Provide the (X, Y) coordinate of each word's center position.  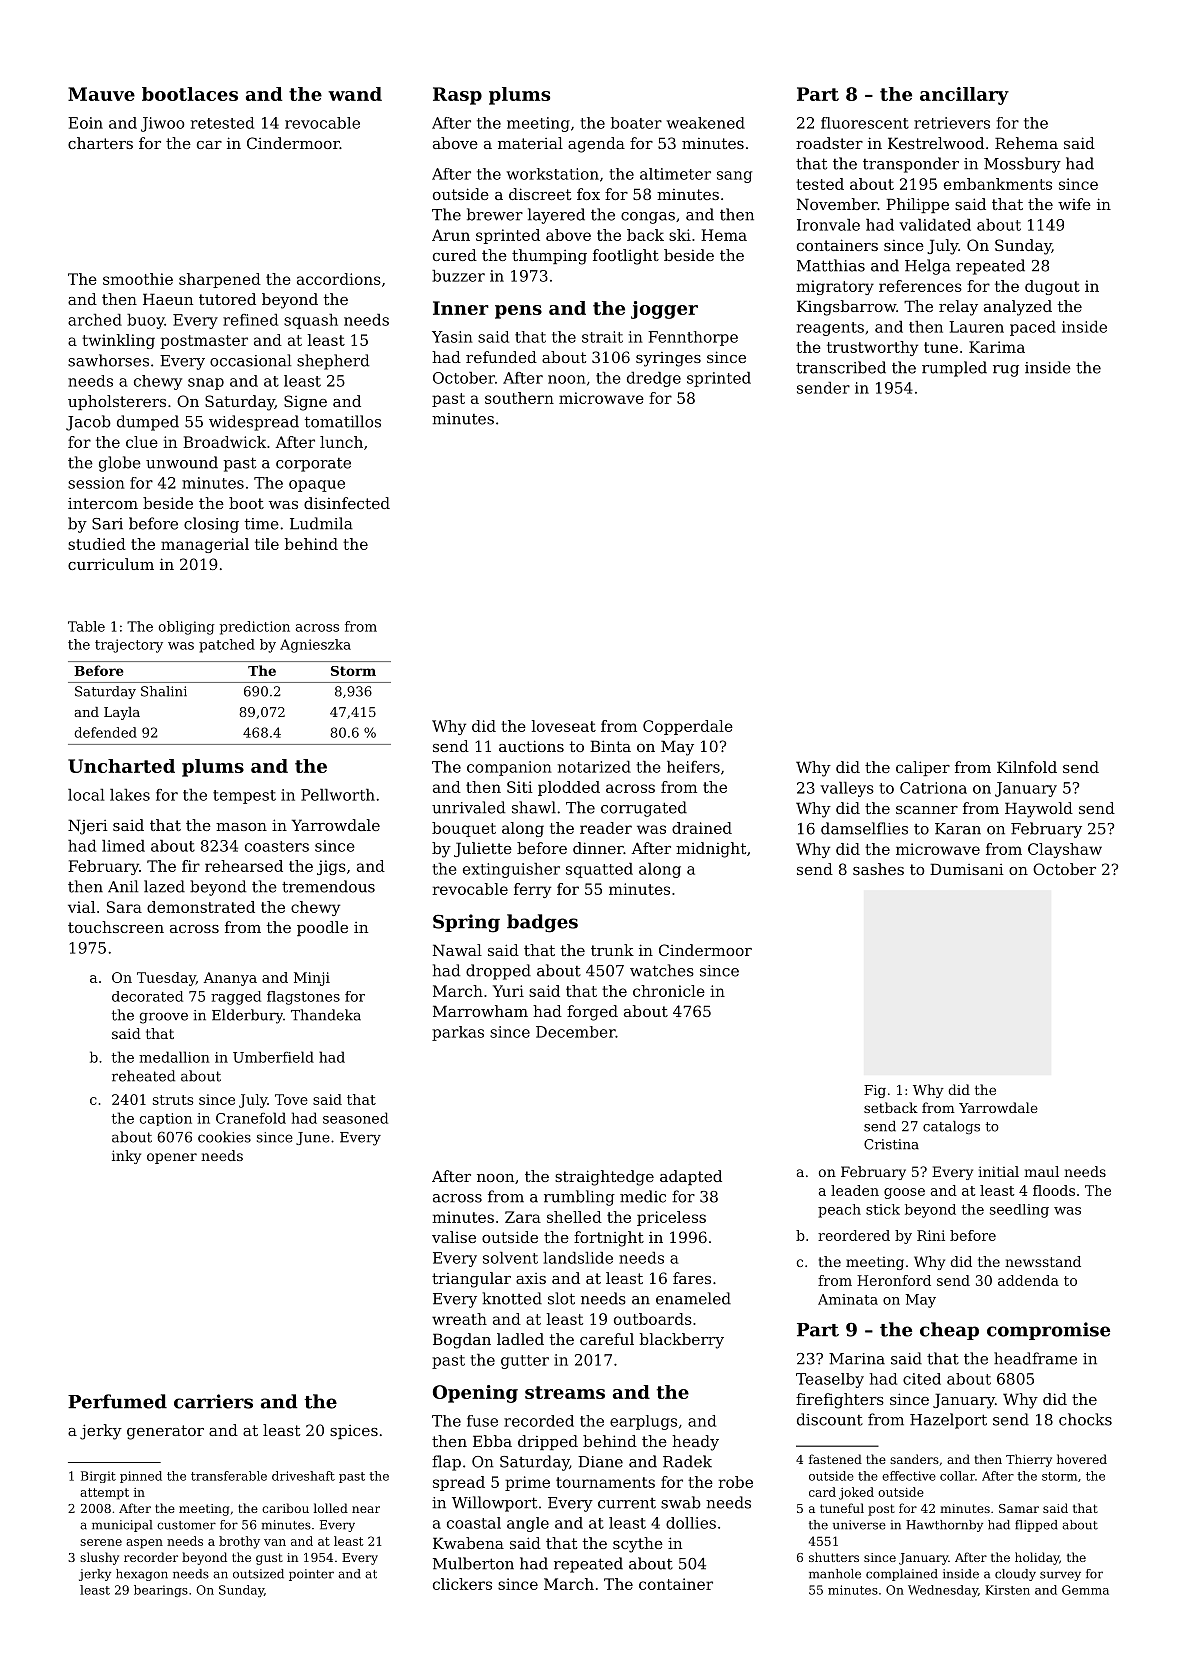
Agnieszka (315, 646)
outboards (653, 1319)
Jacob (88, 423)
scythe (638, 1545)
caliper (923, 768)
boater (636, 123)
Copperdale (688, 727)
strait (602, 337)
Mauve (101, 94)
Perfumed (117, 1401)
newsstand (1043, 1261)
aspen (144, 1544)
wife (1074, 204)
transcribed (841, 367)
